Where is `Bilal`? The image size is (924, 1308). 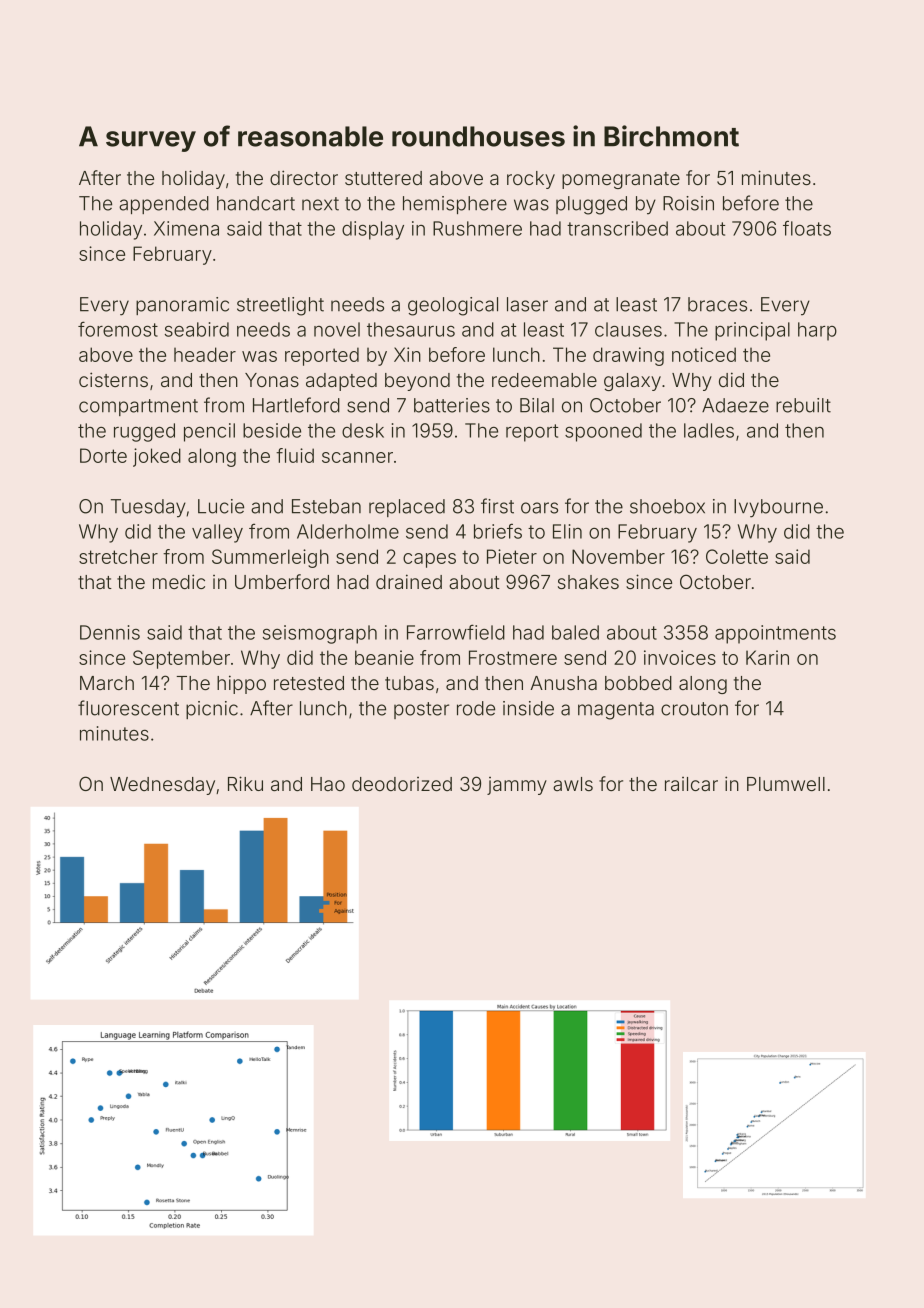 Bilal is located at coordinates (537, 405).
